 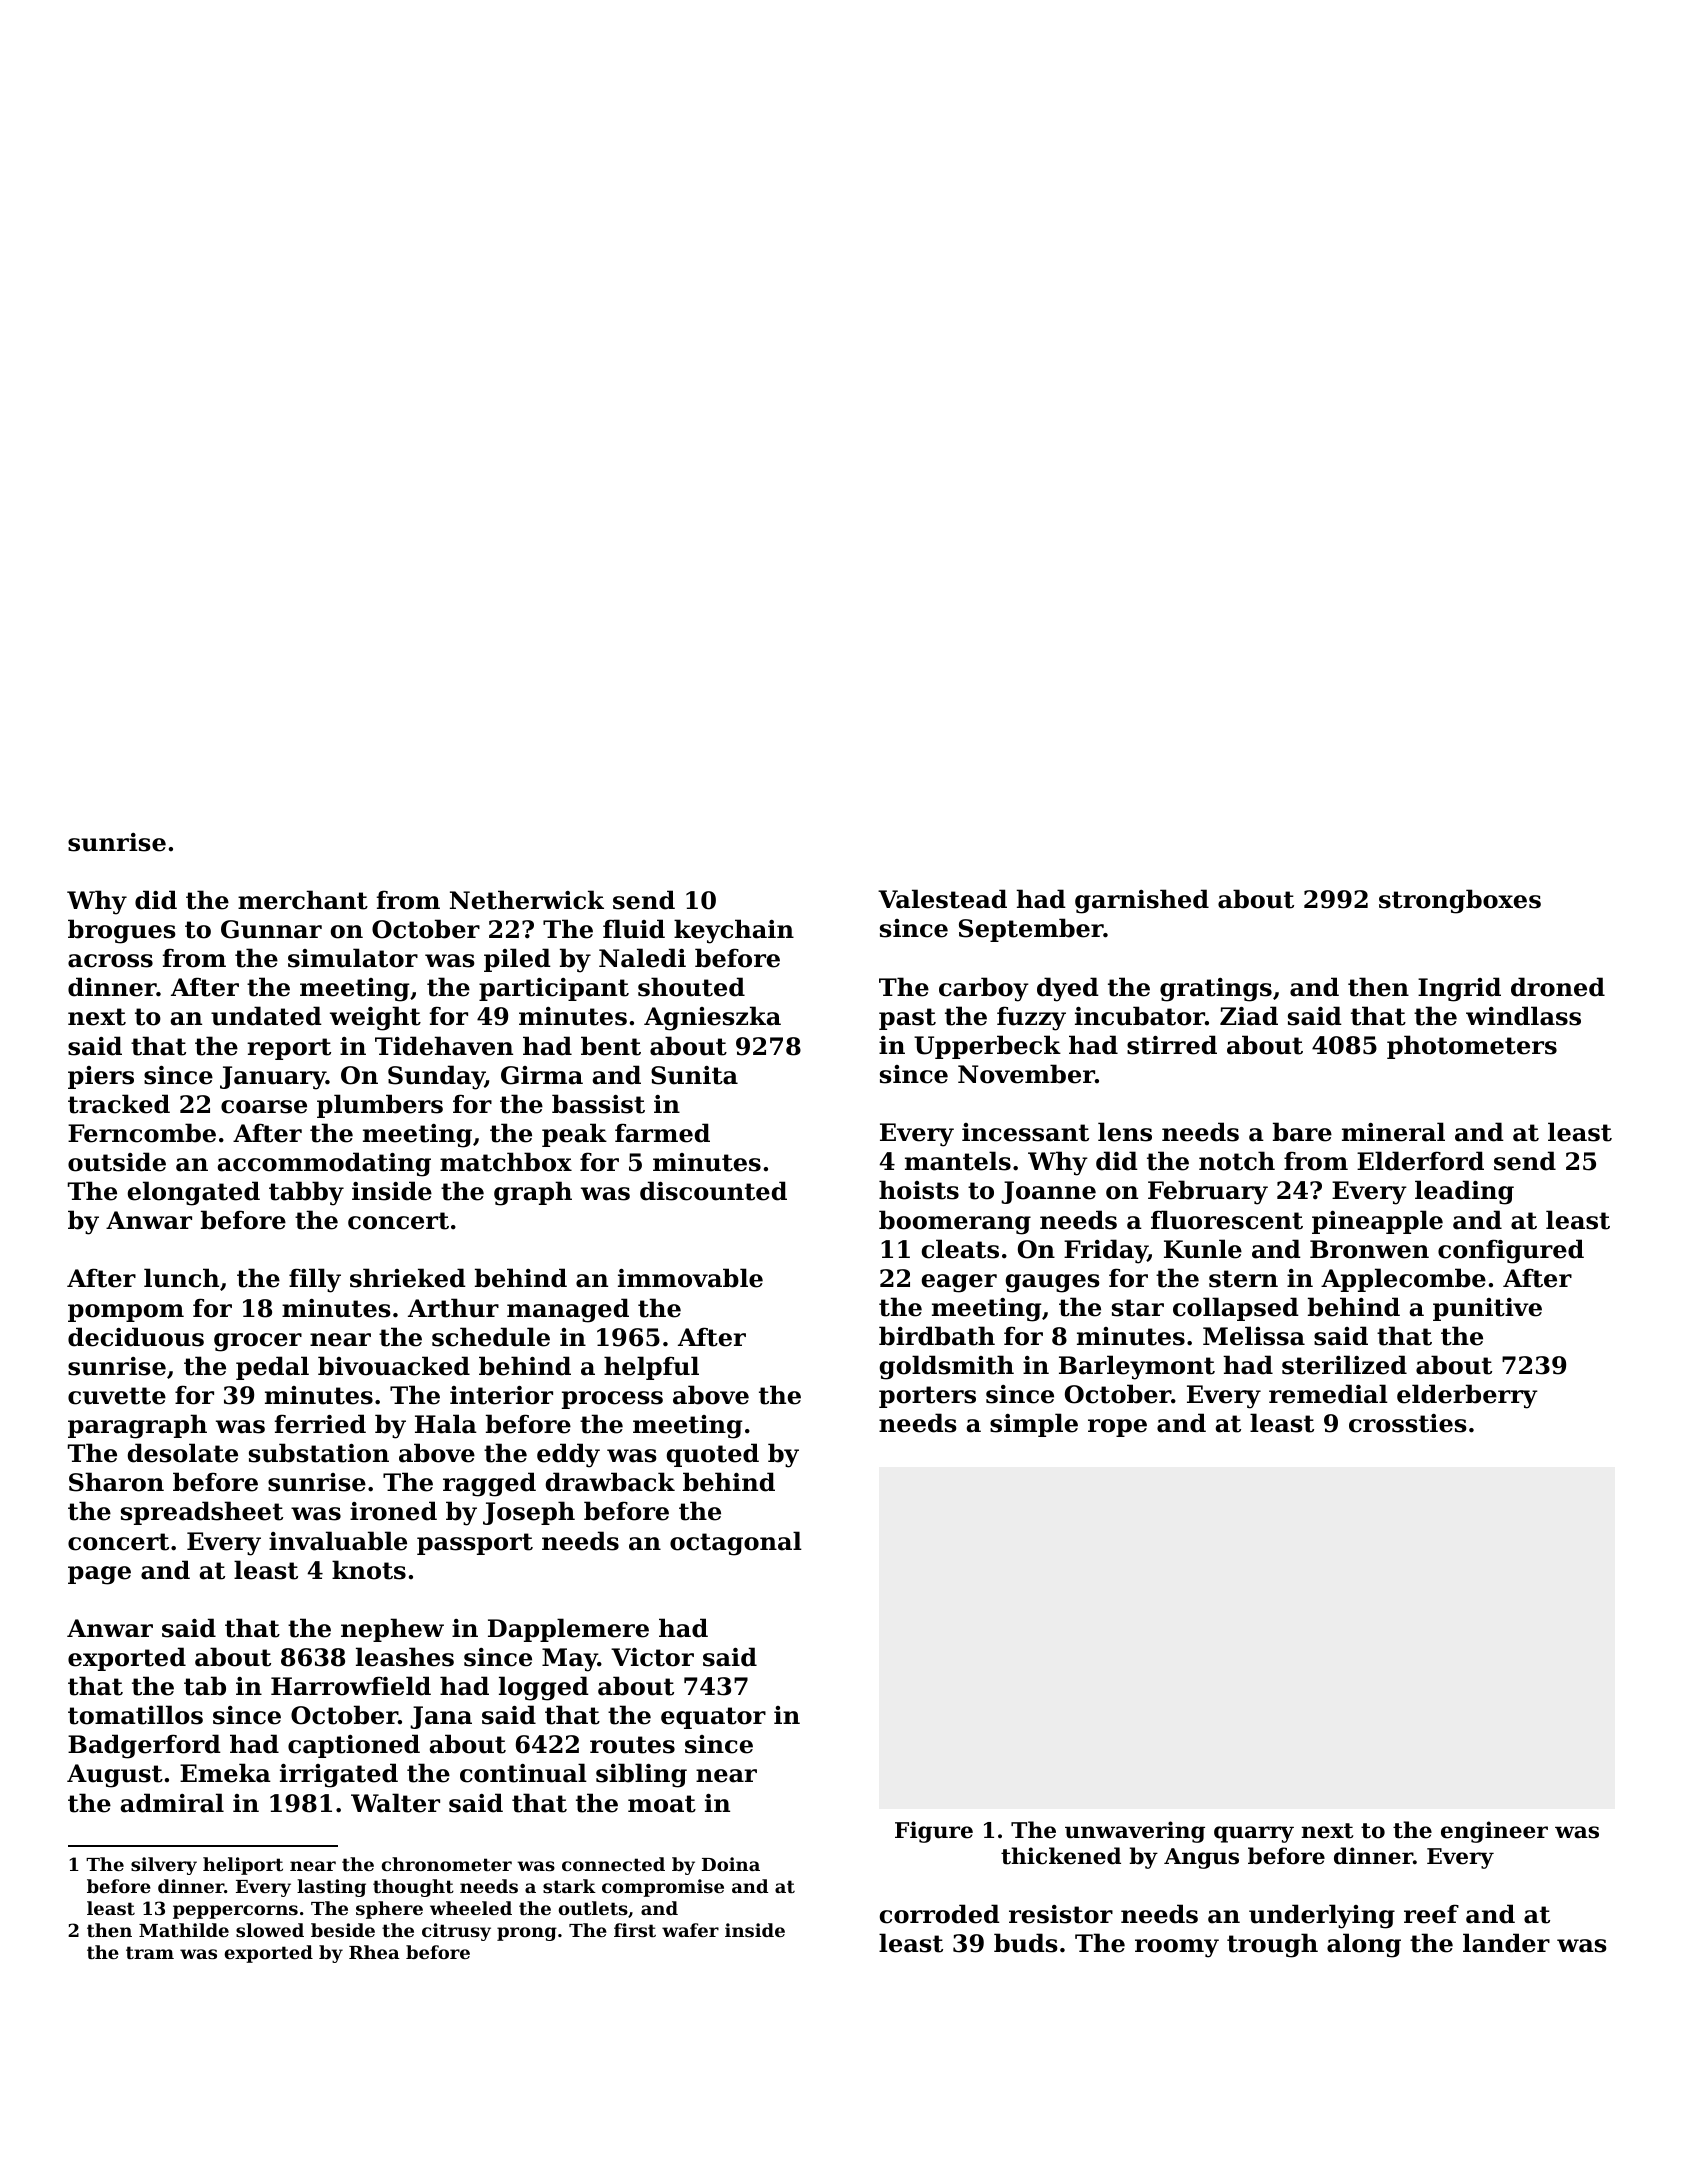 I want to click on thickened, so click(x=1061, y=1856).
